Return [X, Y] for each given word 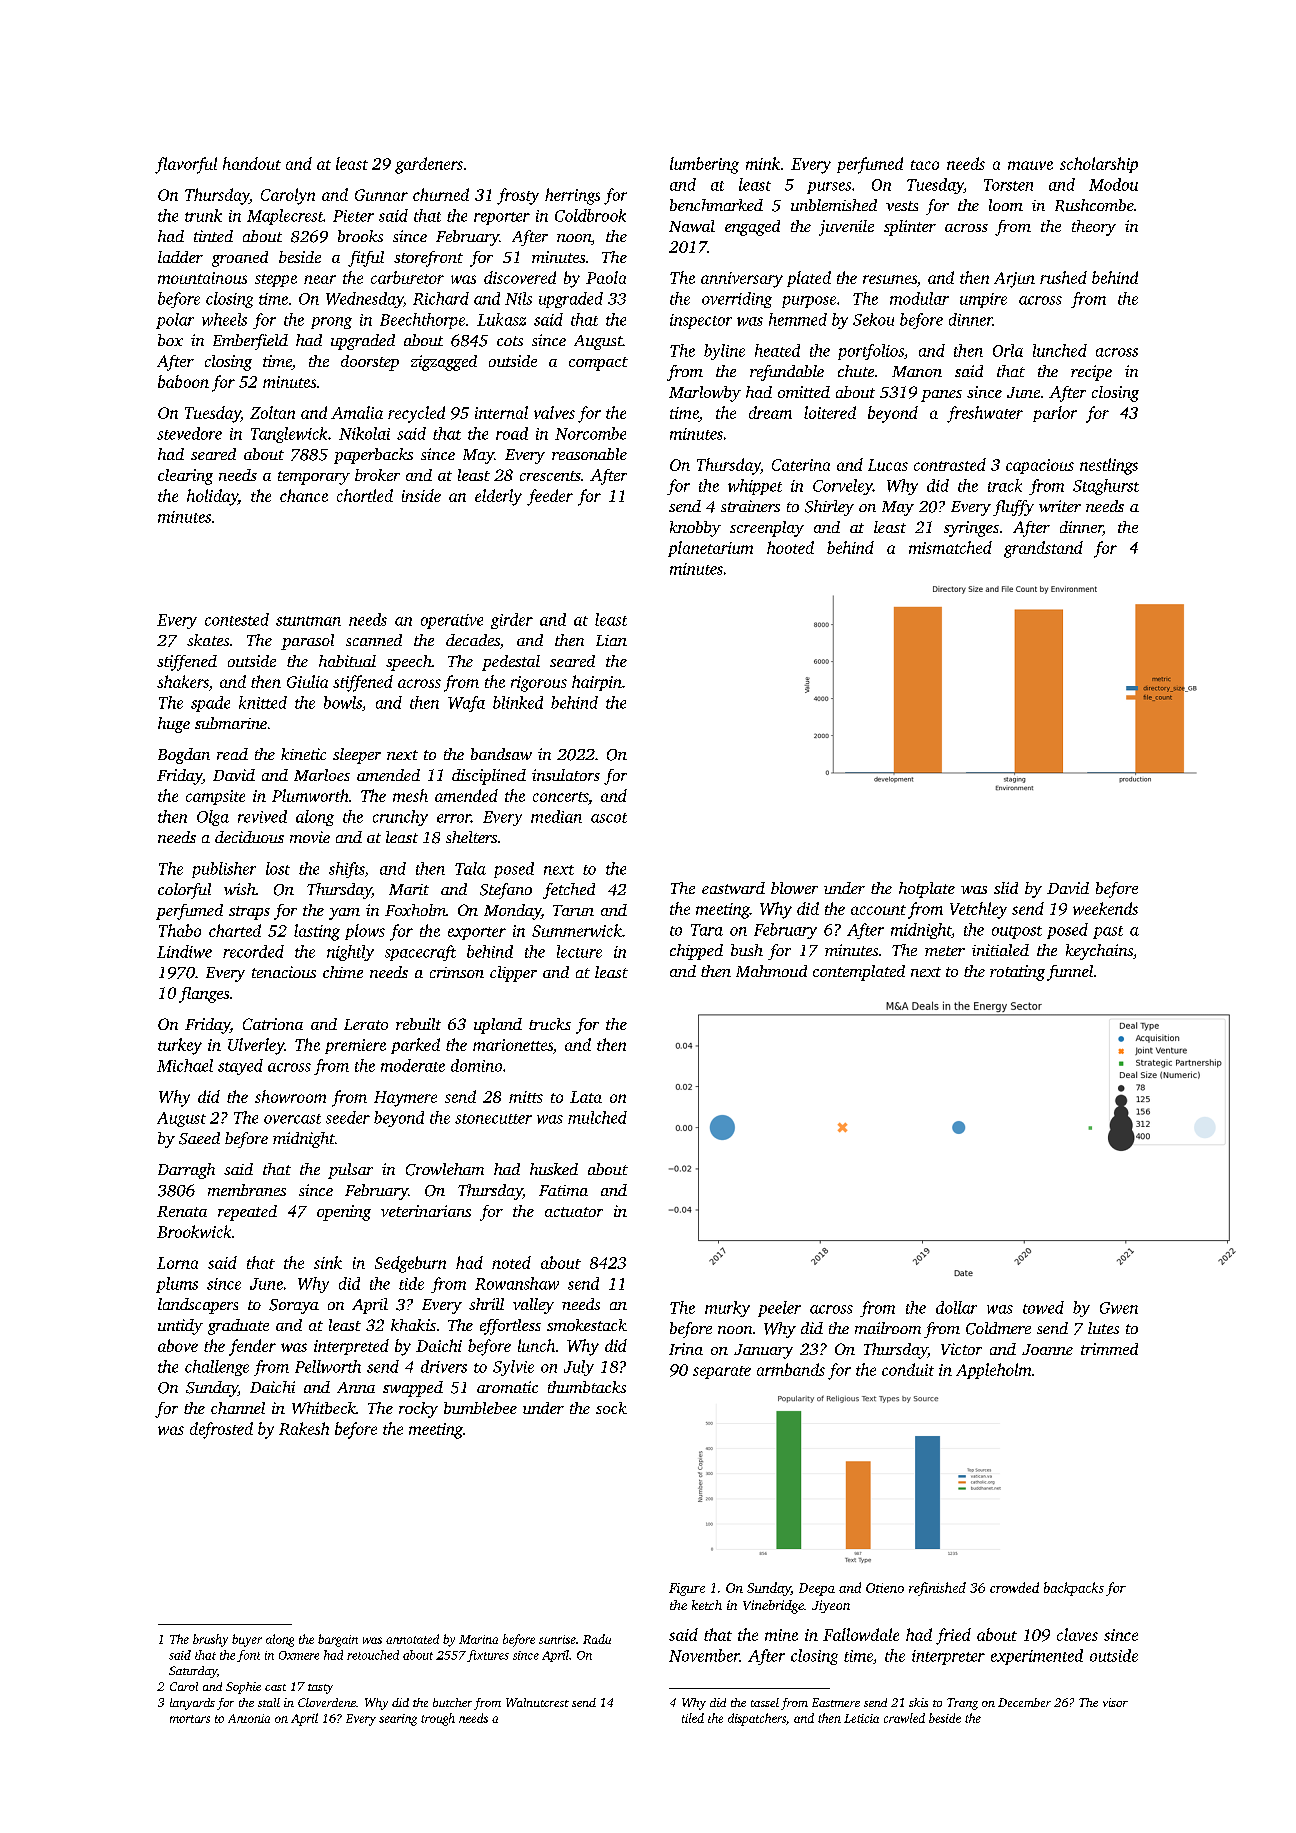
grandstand [1043, 549]
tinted [213, 236]
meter [945, 951]
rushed [1063, 277]
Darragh [186, 1171]
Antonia [249, 1718]
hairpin [597, 683]
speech [409, 663]
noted [511, 1262]
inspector [701, 321]
